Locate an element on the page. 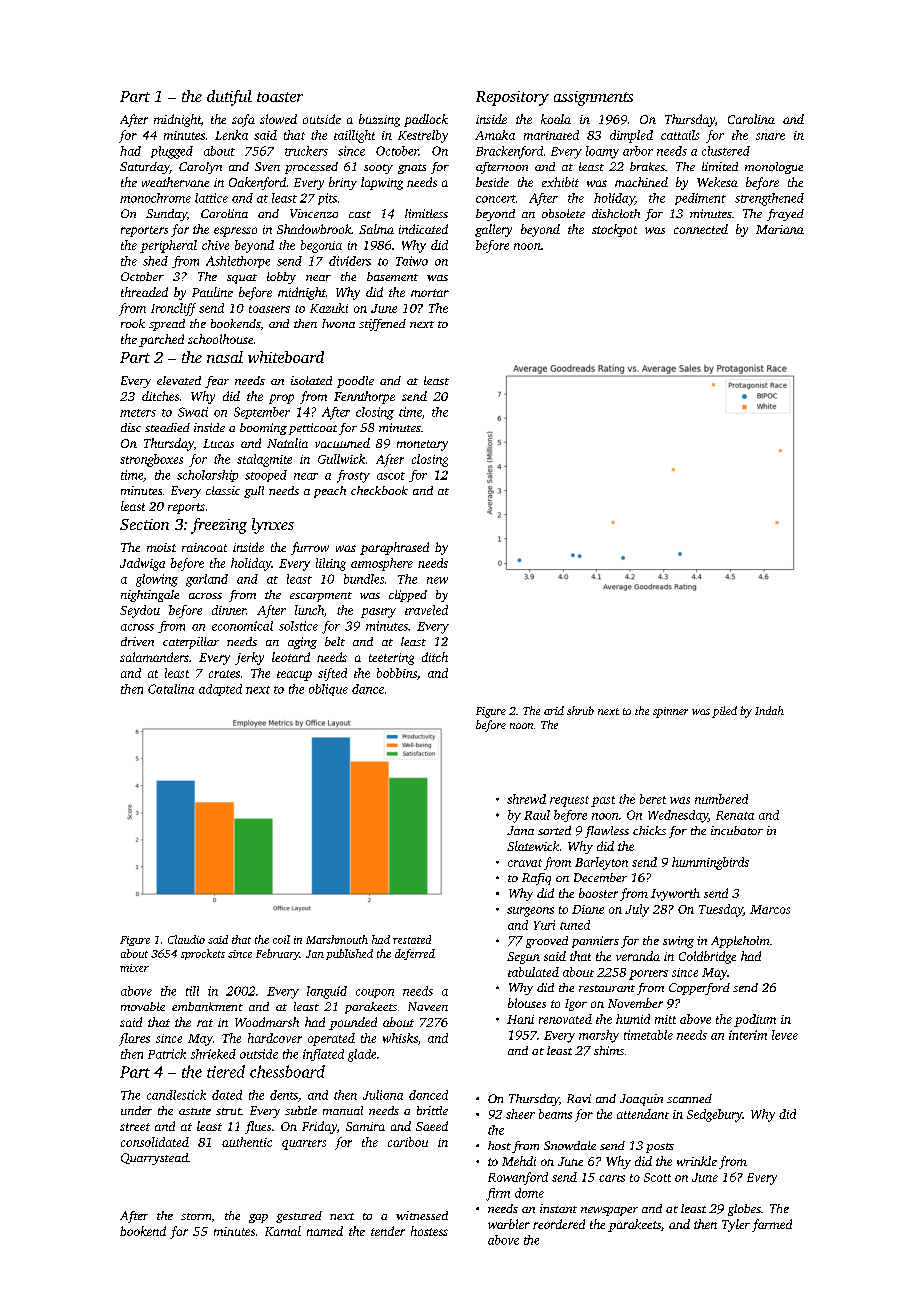  scholarship is located at coordinates (207, 476).
